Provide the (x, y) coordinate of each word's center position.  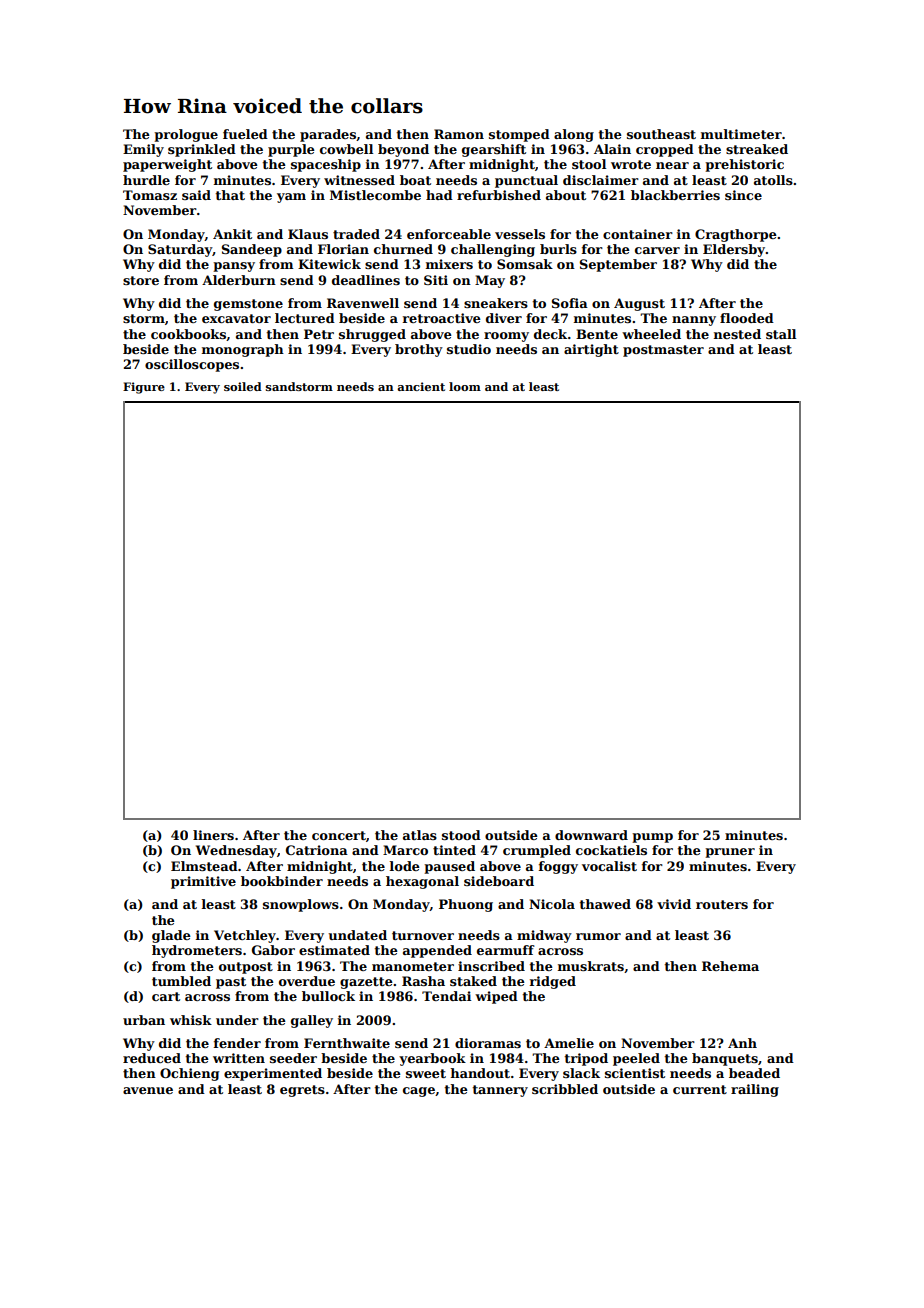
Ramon (459, 134)
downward (591, 835)
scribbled (565, 1089)
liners (213, 835)
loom (465, 386)
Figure (144, 388)
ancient (421, 386)
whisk (191, 1020)
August (639, 304)
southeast (661, 134)
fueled (245, 134)
